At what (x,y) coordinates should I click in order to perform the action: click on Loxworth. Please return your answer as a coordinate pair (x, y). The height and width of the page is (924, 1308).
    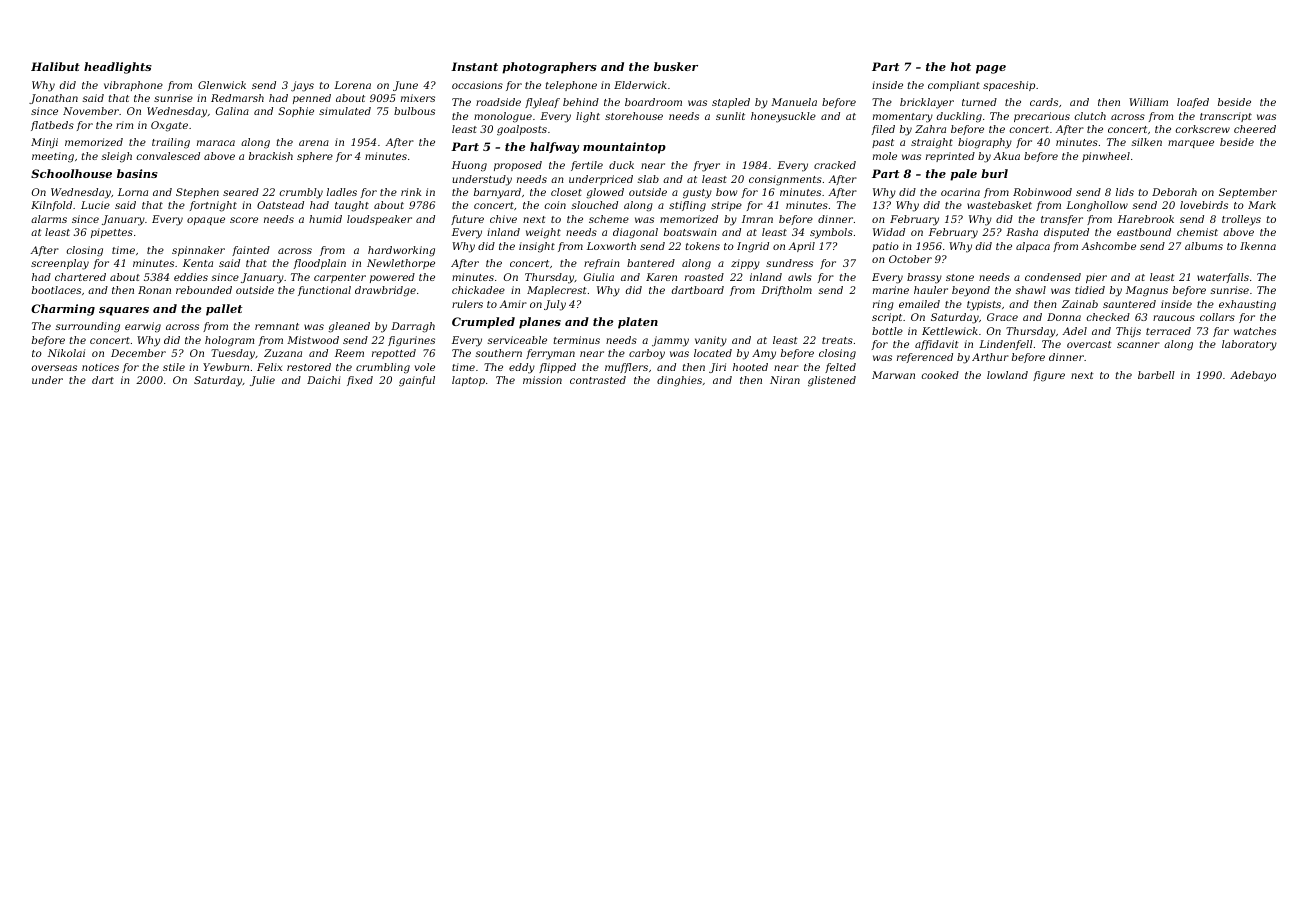
    Looking at the image, I should click on (611, 246).
